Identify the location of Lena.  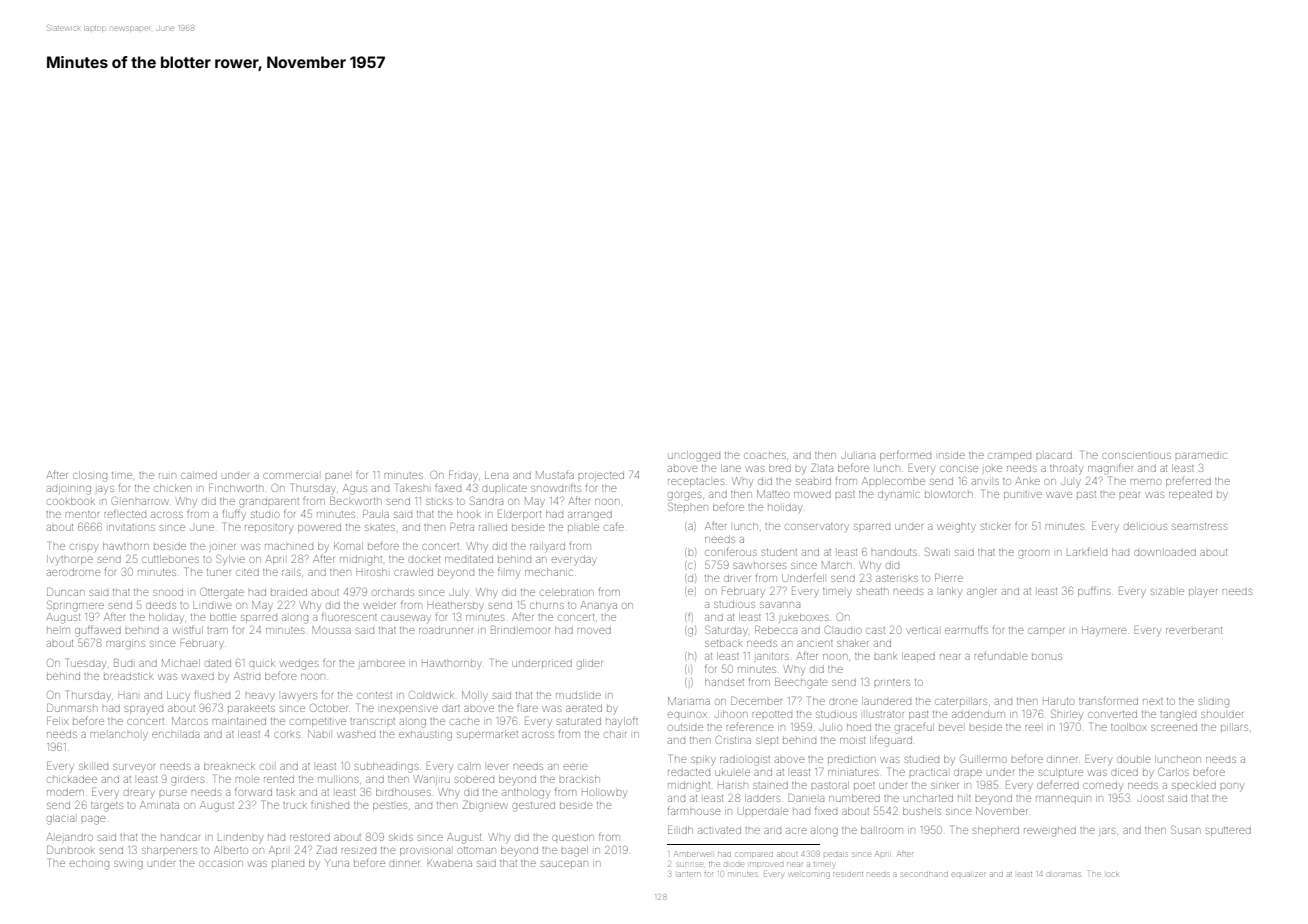
(496, 475).
